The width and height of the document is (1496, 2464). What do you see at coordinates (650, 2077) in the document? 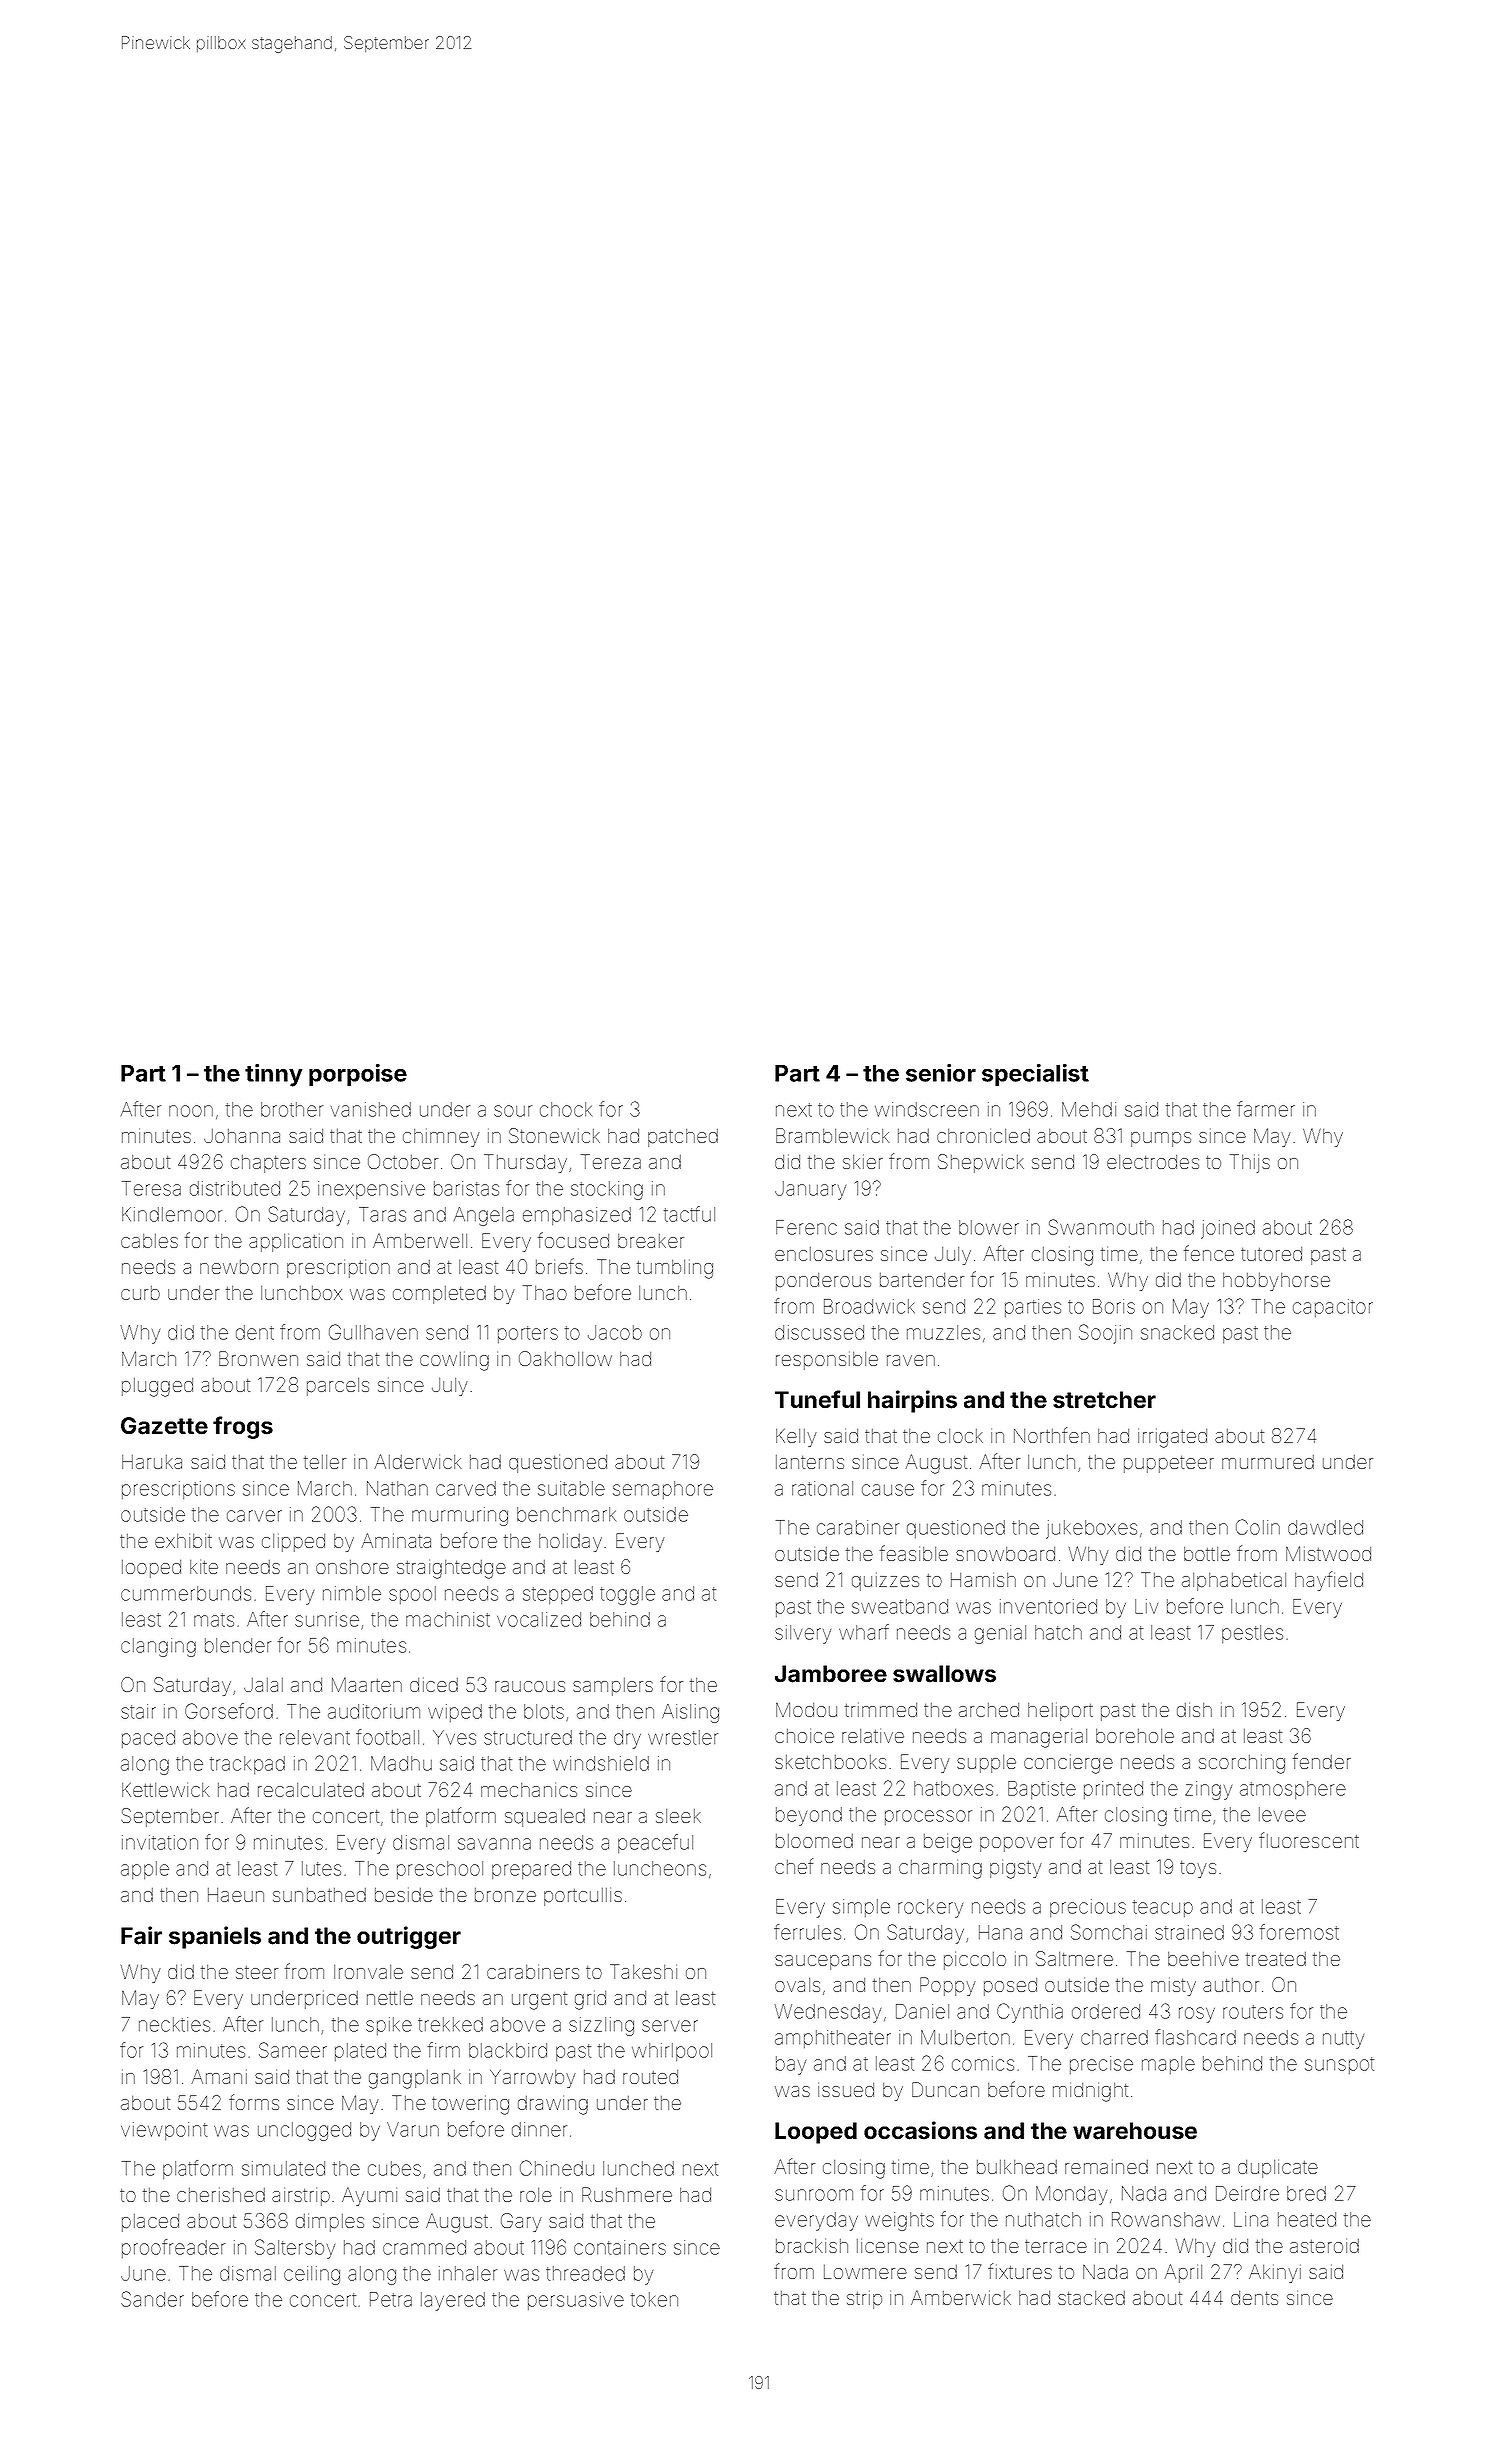
I see `routed` at bounding box center [650, 2077].
